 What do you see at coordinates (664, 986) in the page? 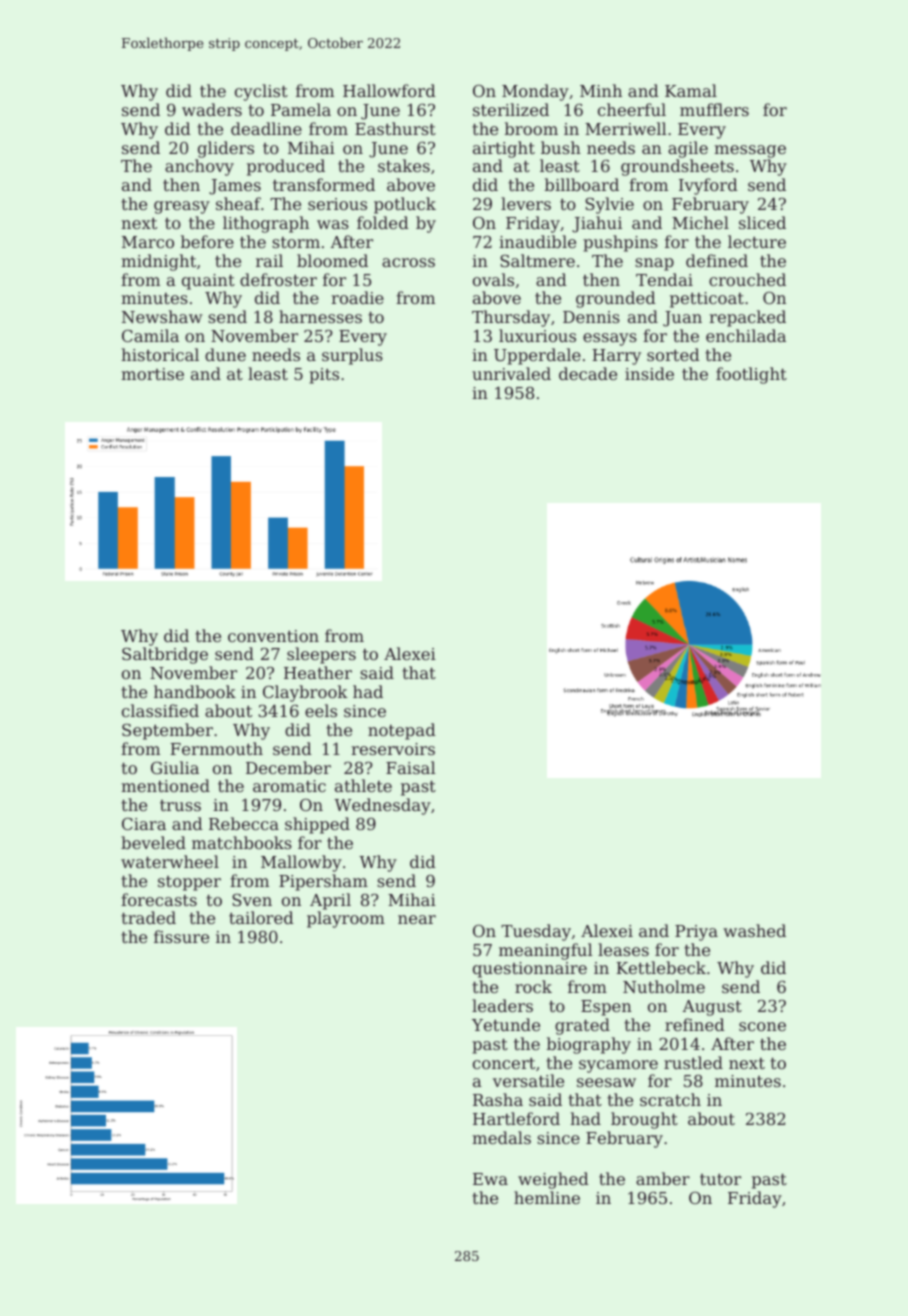
I see `Nutholme` at bounding box center [664, 986].
